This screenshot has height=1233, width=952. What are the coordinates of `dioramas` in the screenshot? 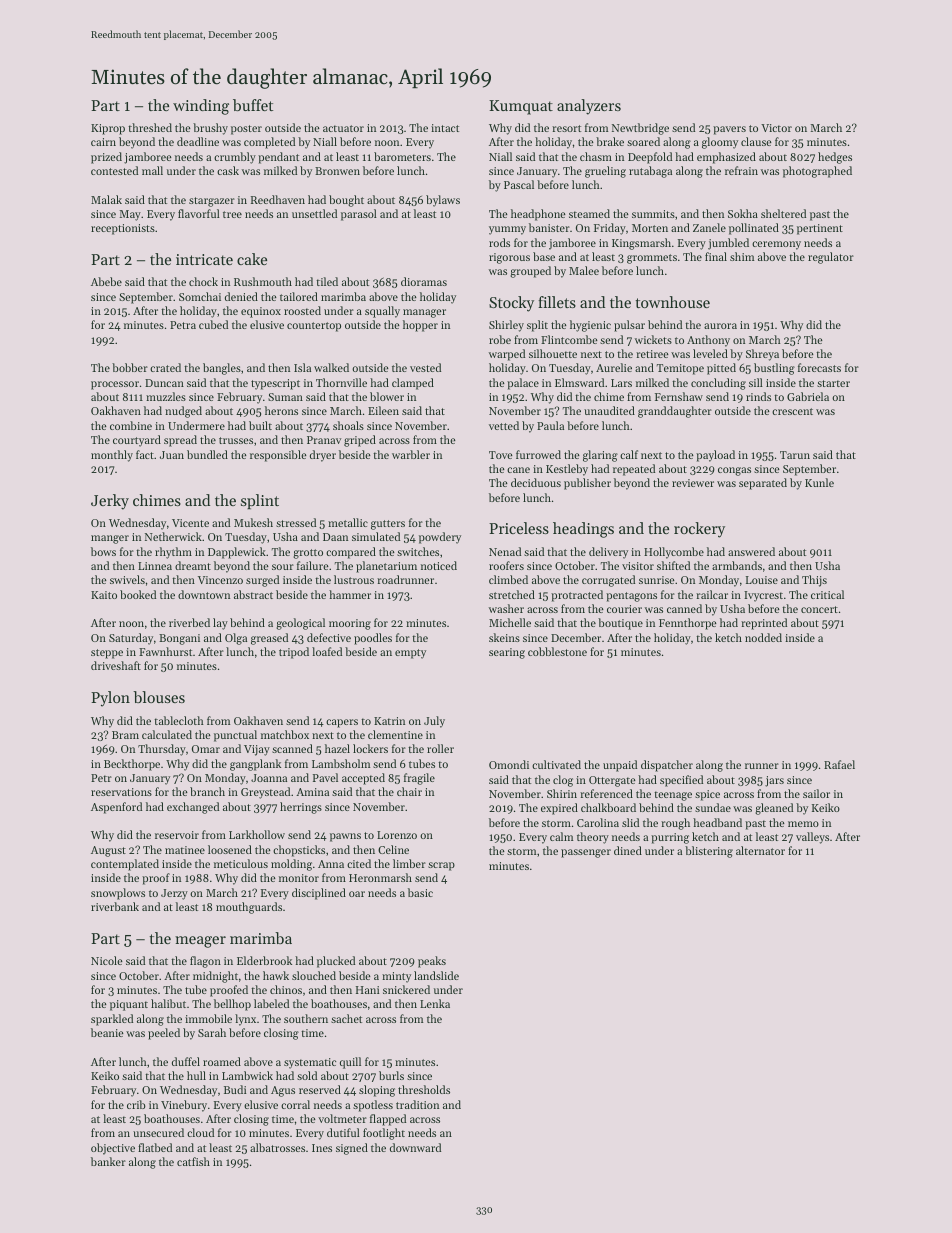 It's located at (424, 281).
